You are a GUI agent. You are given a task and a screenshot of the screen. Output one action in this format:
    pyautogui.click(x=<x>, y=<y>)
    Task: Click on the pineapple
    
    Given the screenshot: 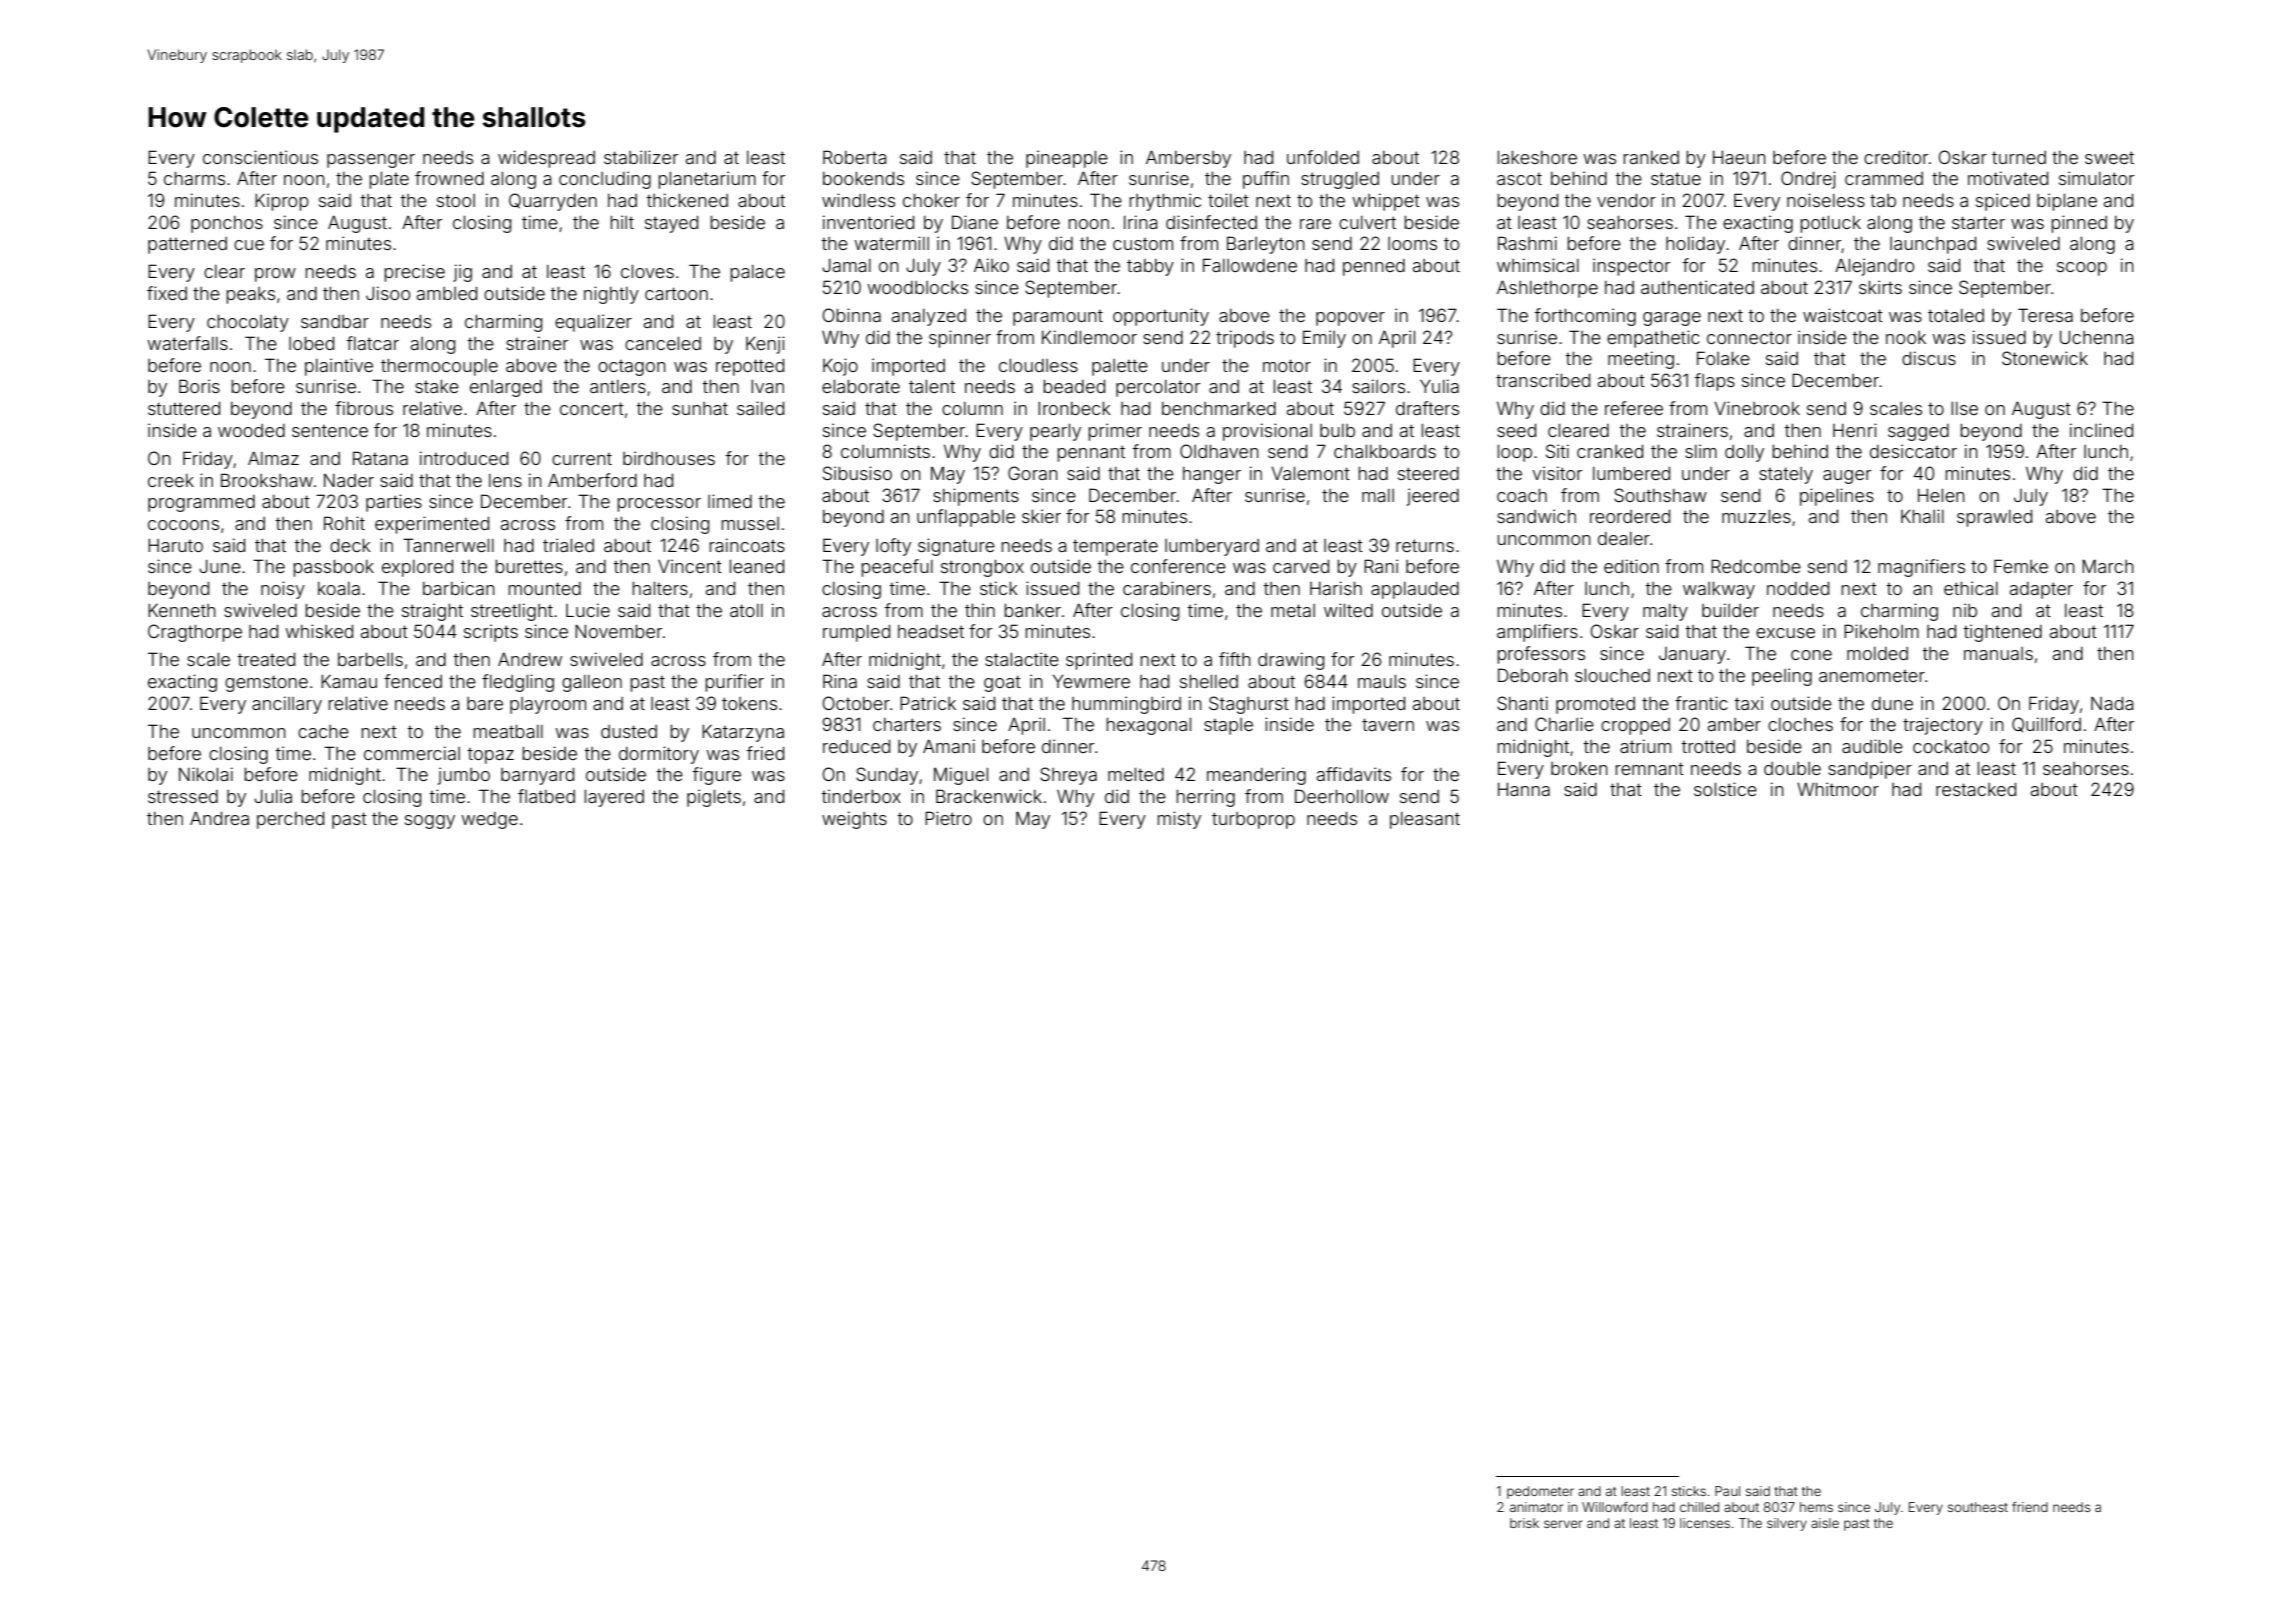 What is the action you would take?
    pyautogui.click(x=1067, y=159)
